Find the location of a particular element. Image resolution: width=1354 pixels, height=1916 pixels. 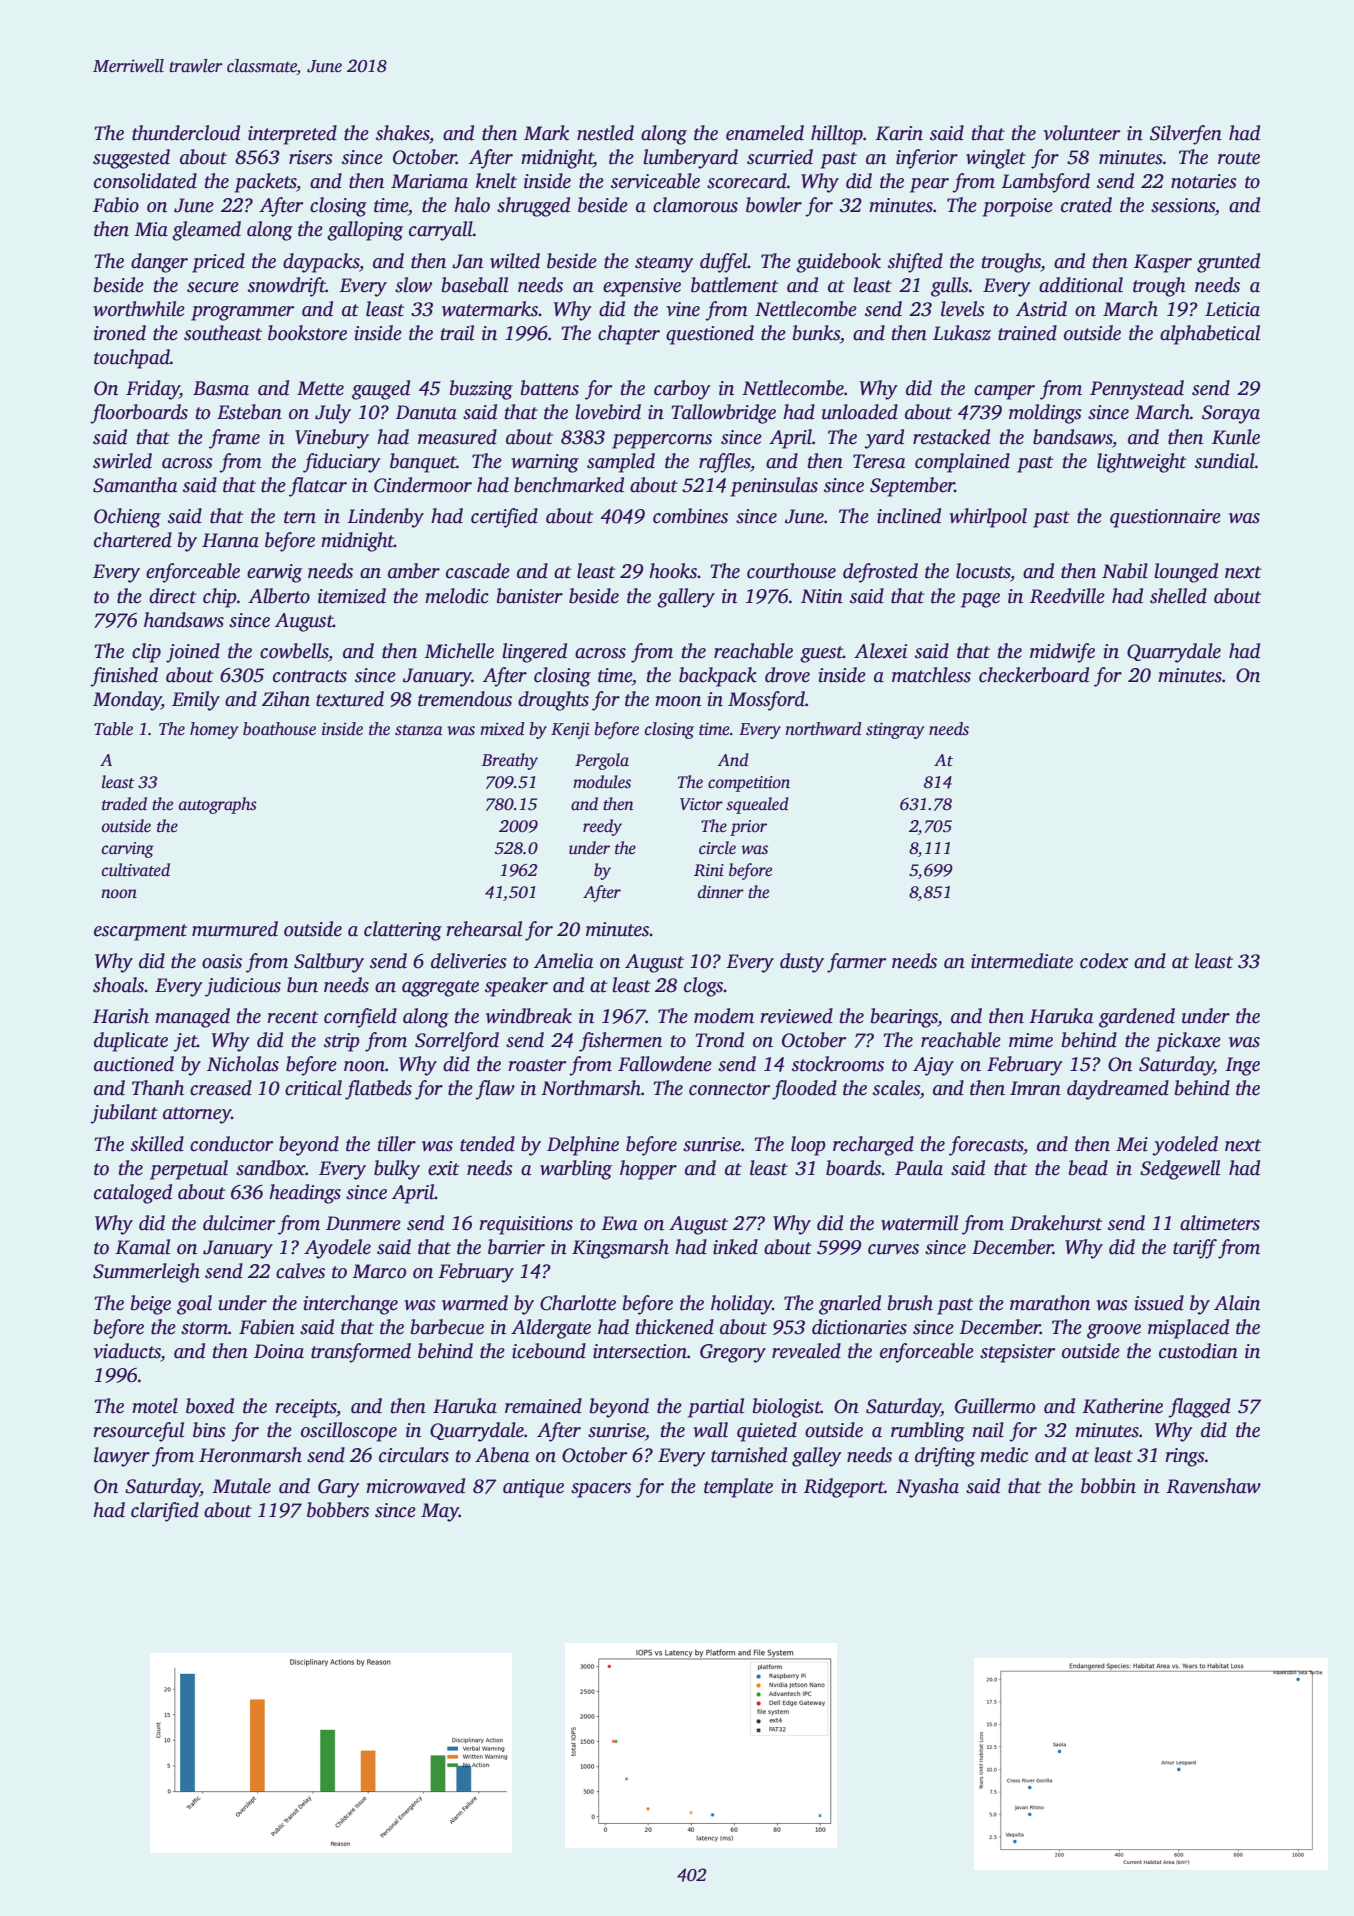

Pennystead is located at coordinates (1137, 390).
